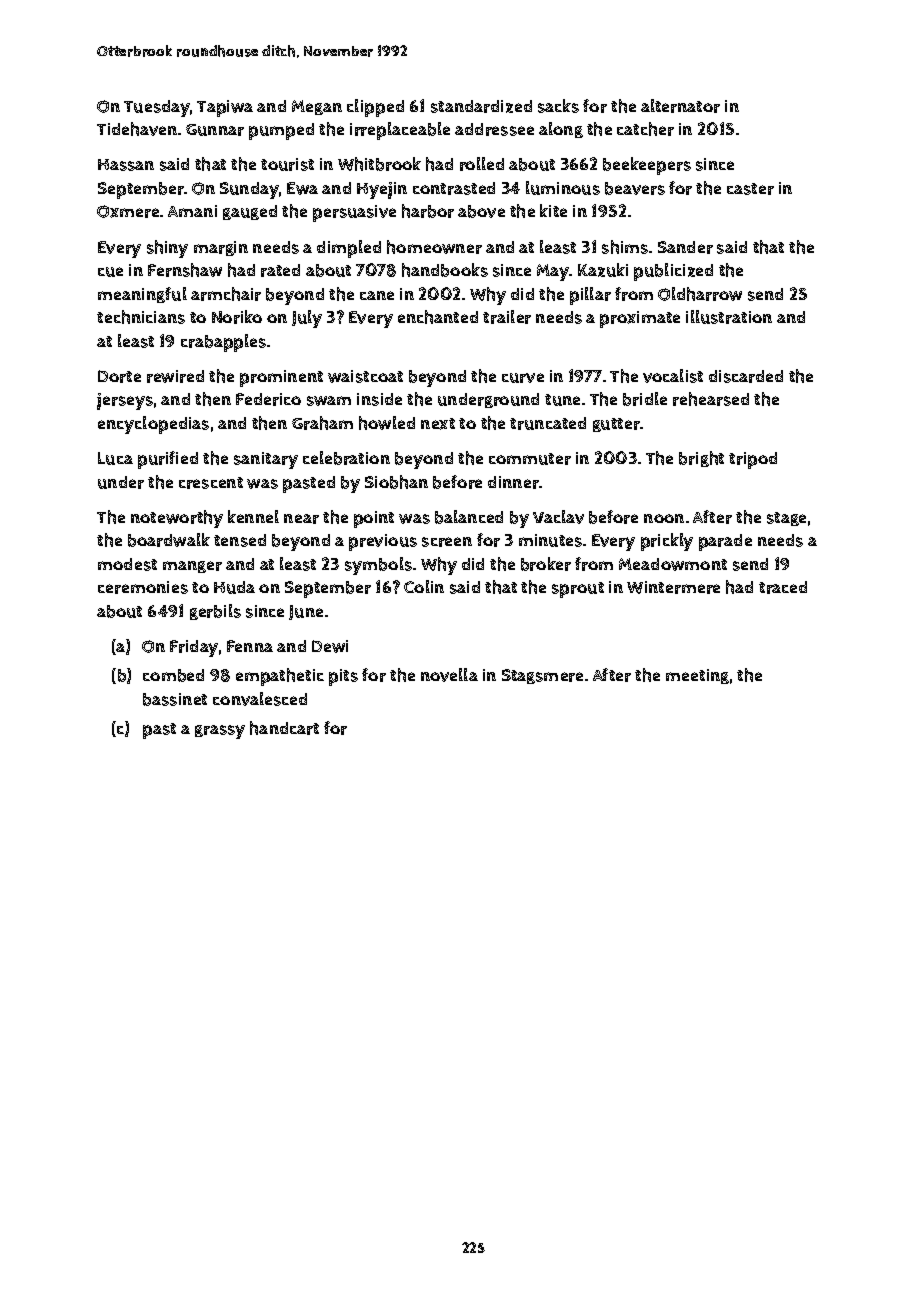  Describe the element at coordinates (354, 213) in the screenshot. I see `persuasive` at that location.
